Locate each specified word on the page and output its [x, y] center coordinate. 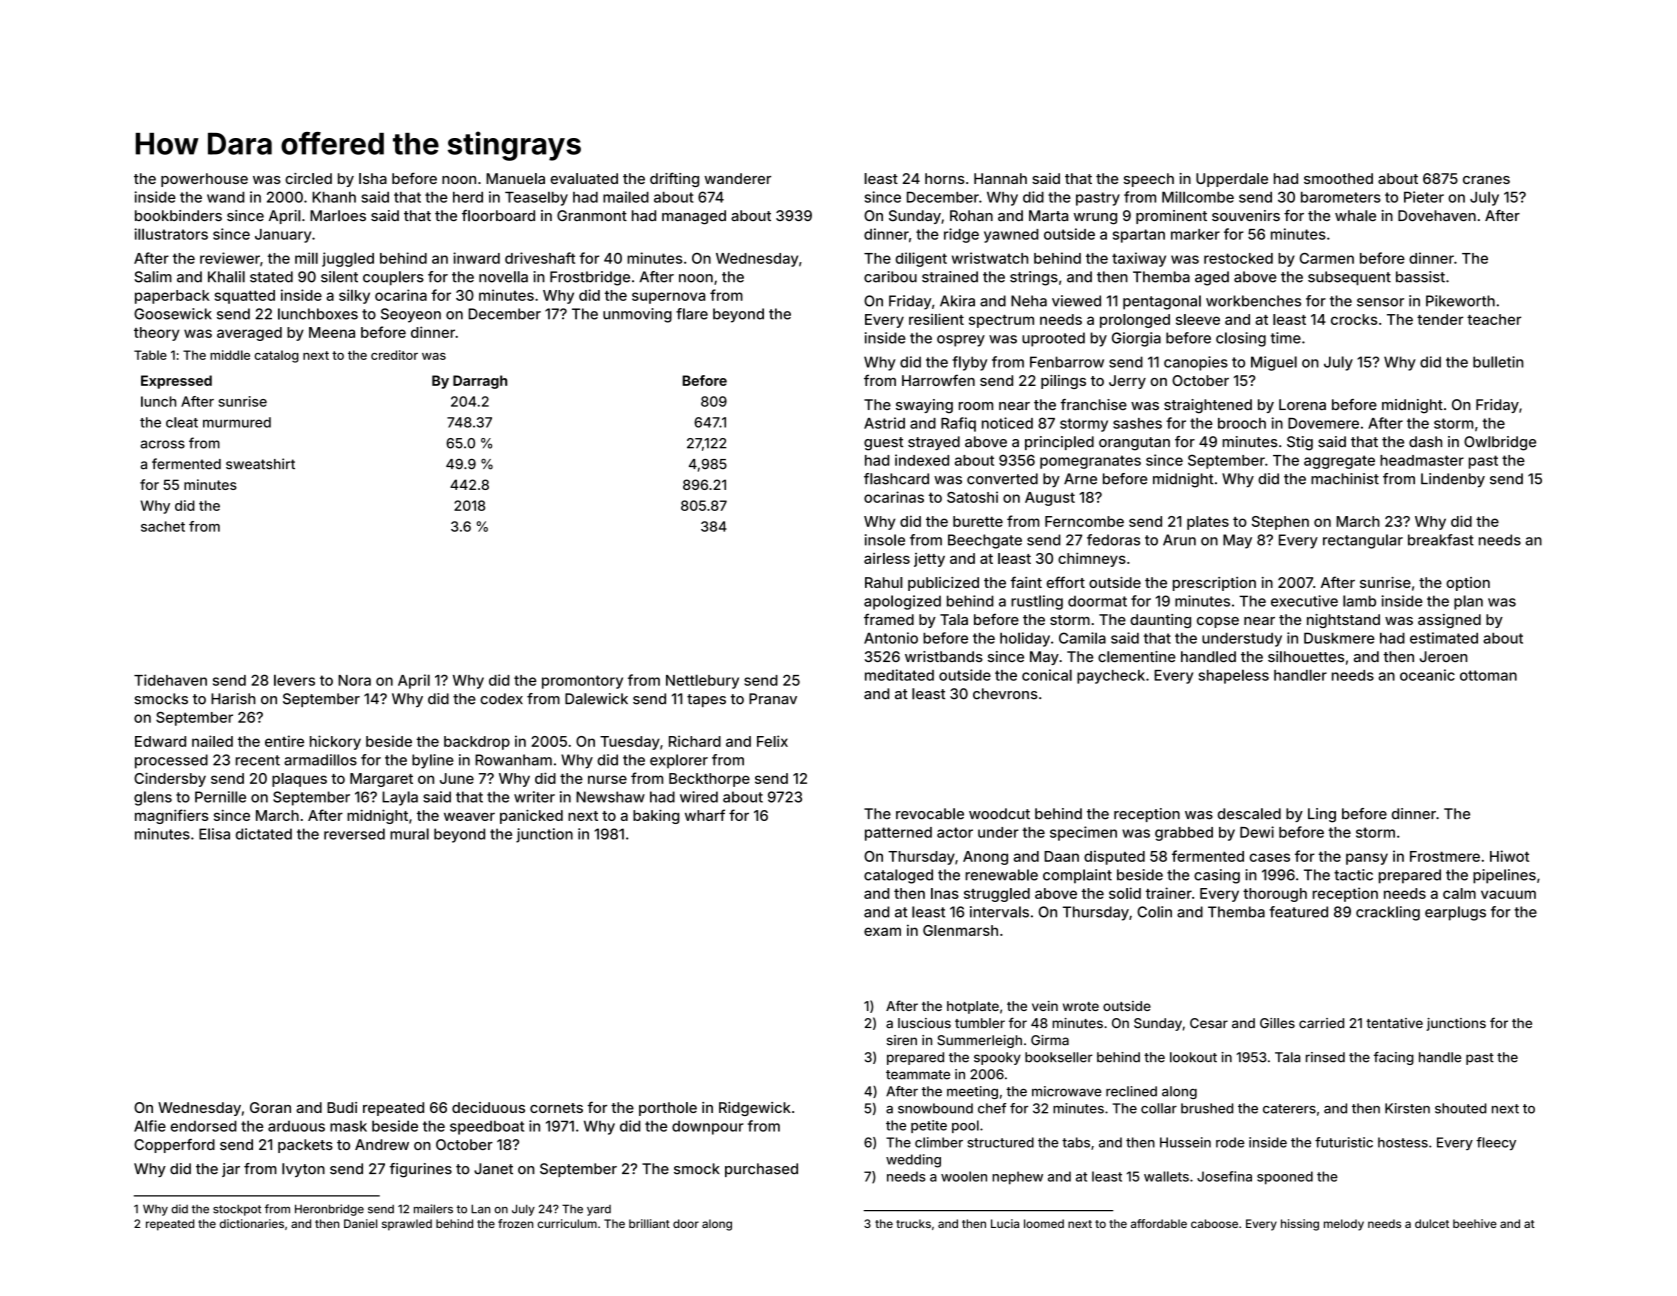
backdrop [477, 743]
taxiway [1139, 259]
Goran [270, 1107]
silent [339, 277]
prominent [1171, 217]
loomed [1044, 1223]
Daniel [360, 1223]
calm [1459, 893]
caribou [890, 277]
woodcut [999, 814]
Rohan [971, 215]
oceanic [1427, 675]
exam [882, 931]
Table [150, 355]
